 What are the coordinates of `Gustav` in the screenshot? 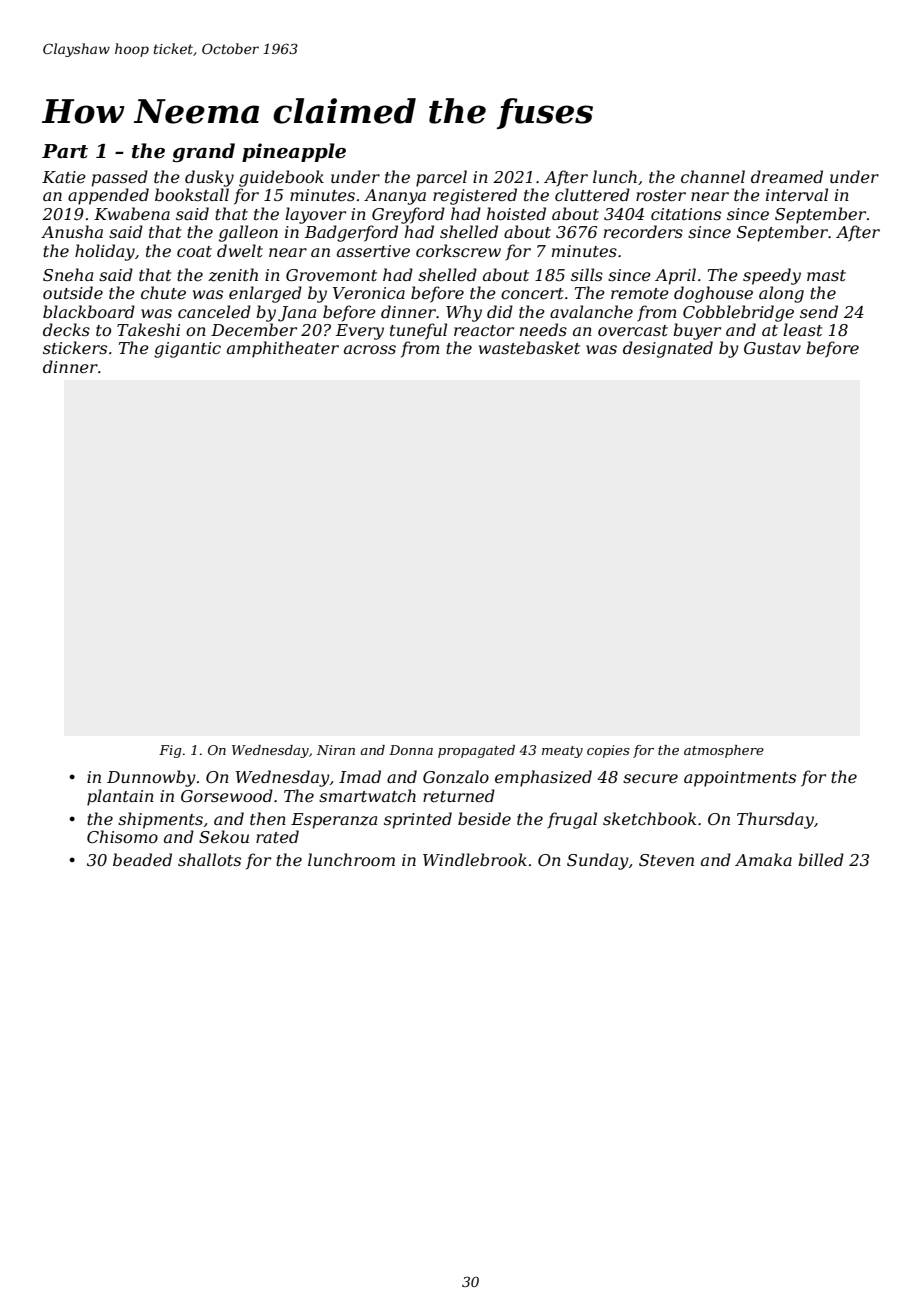 It's located at (772, 348).
